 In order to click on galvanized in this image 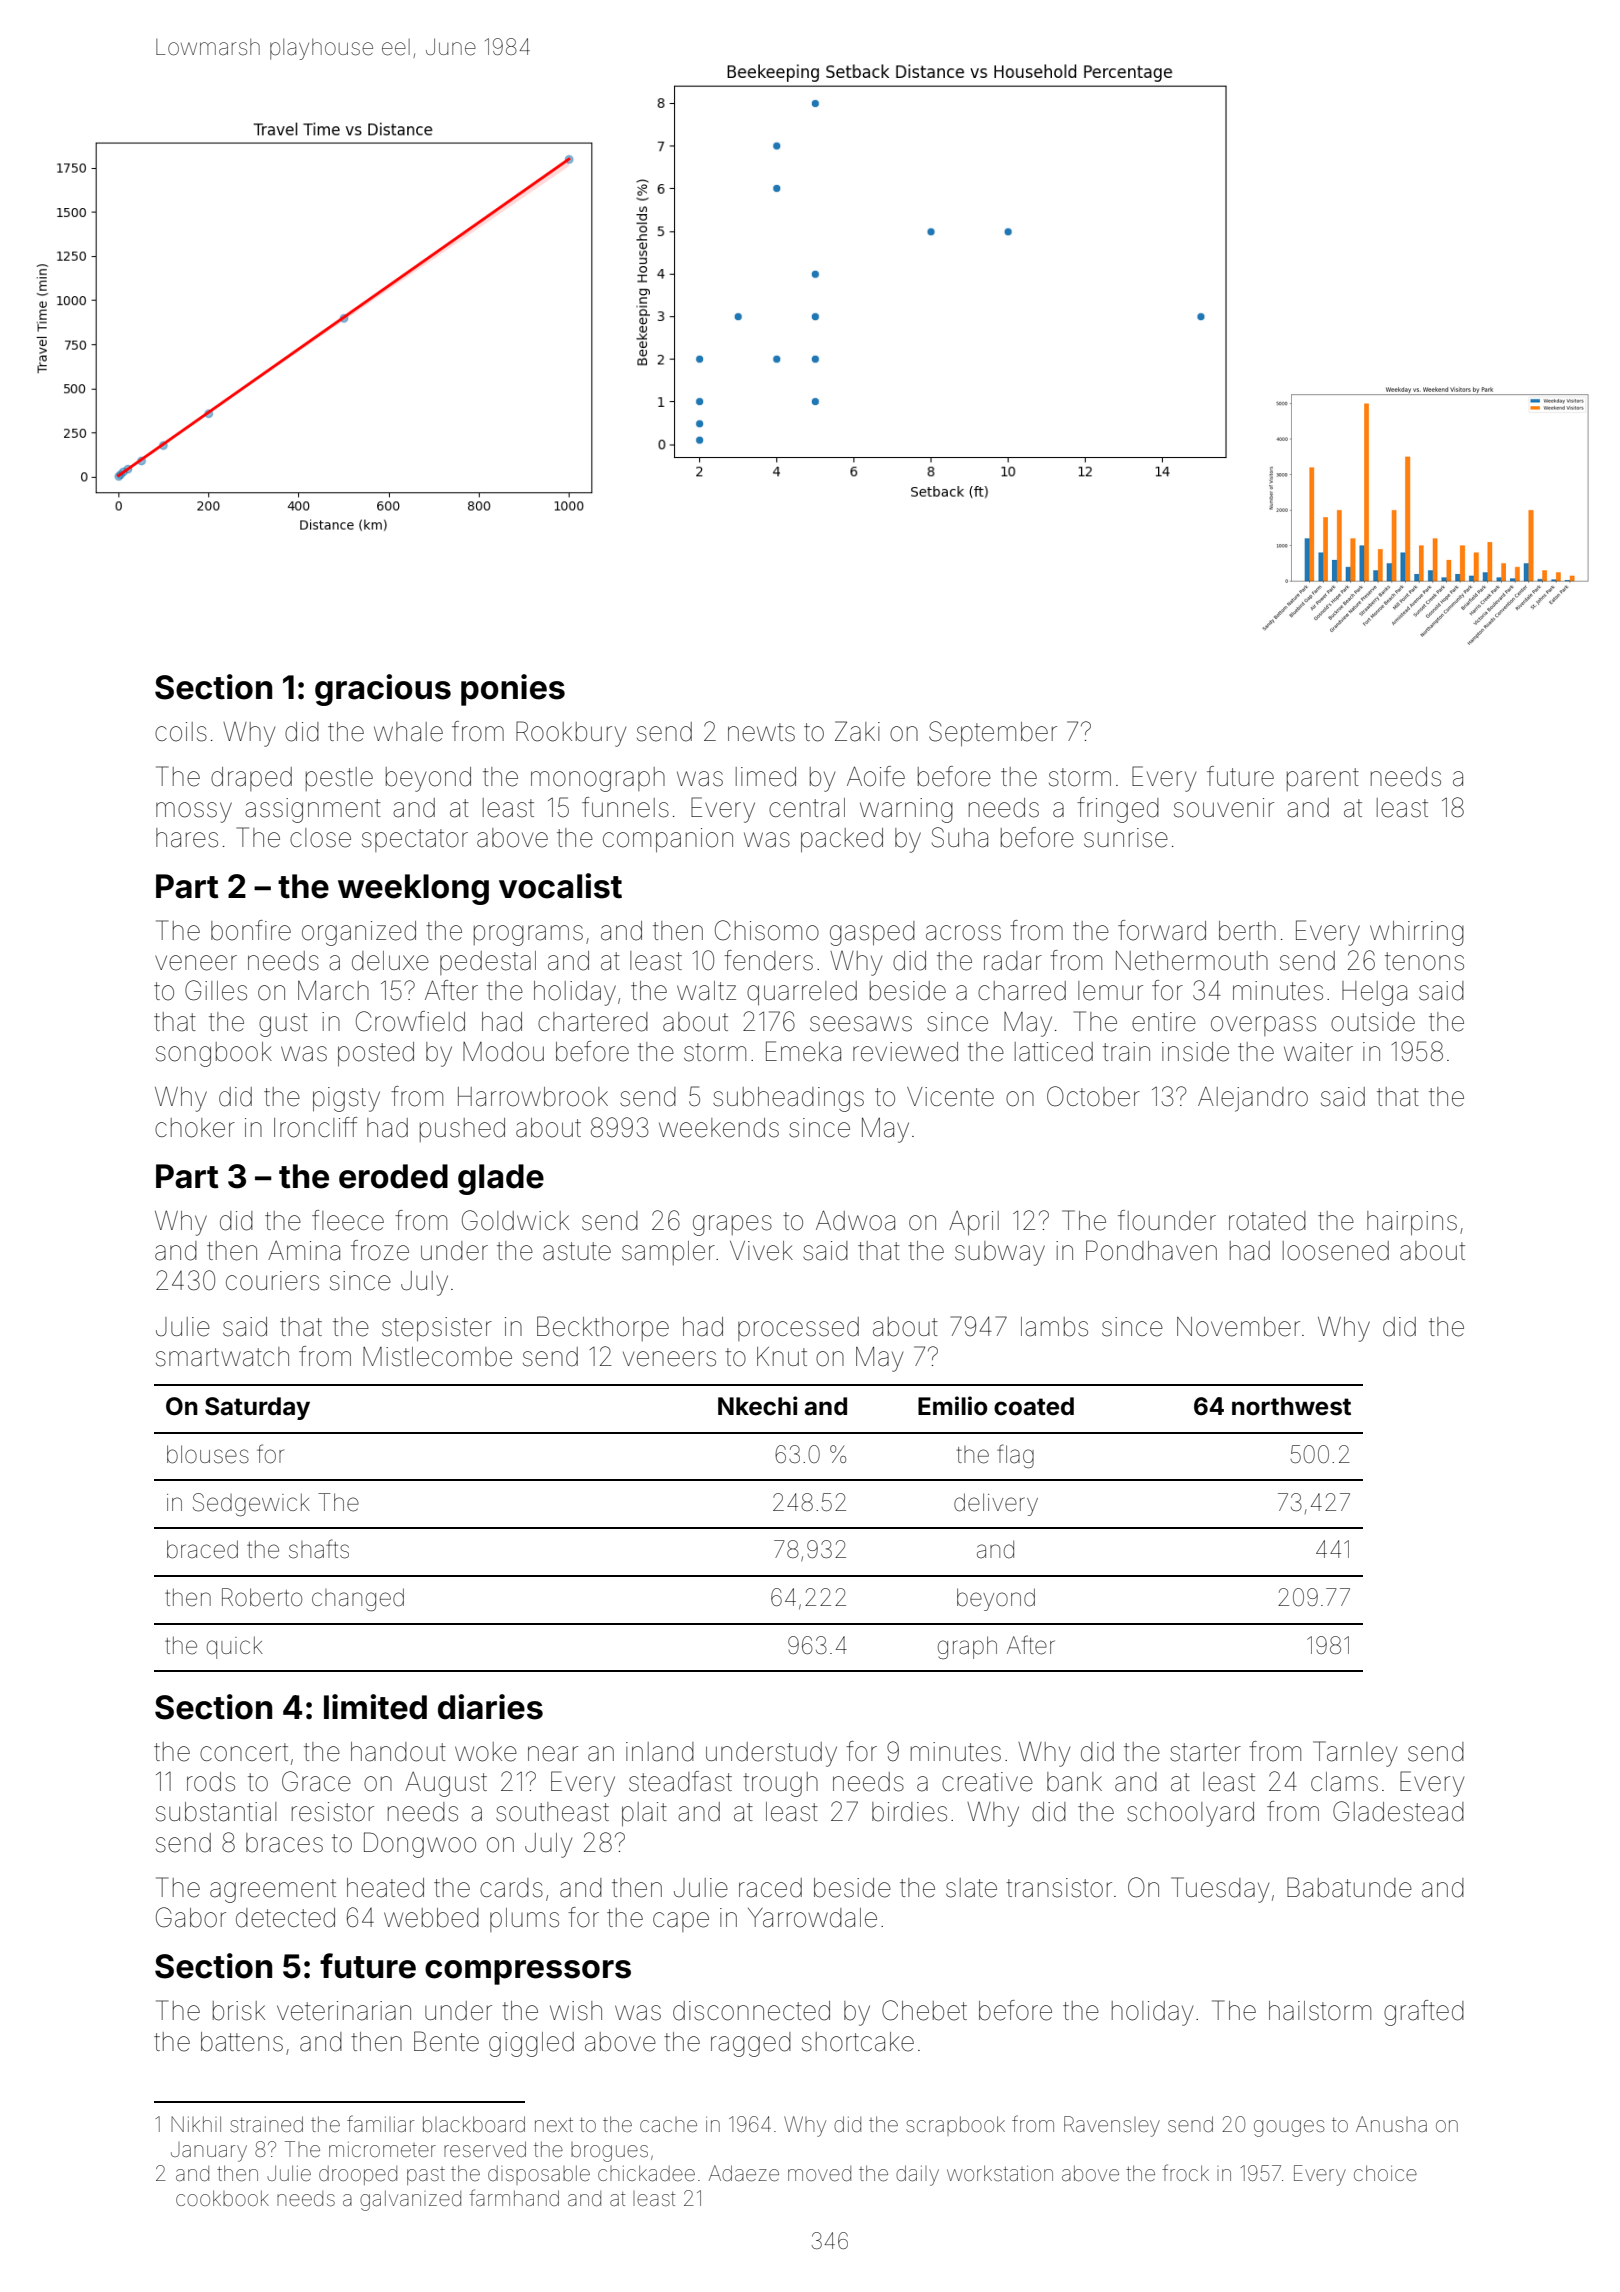, I will do `click(410, 2200)`.
